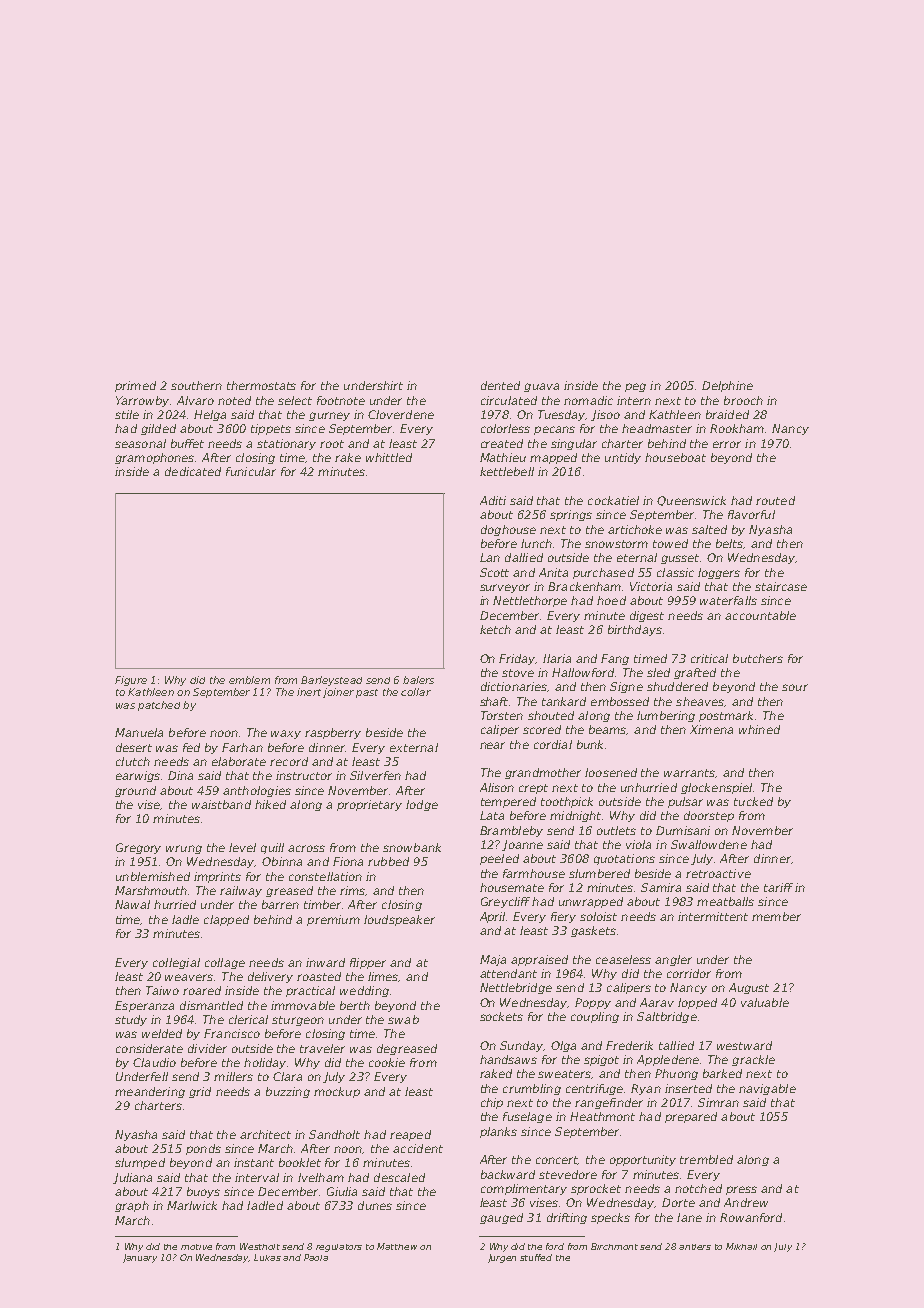  What do you see at coordinates (530, 601) in the screenshot?
I see `Nettlethorpe` at bounding box center [530, 601].
